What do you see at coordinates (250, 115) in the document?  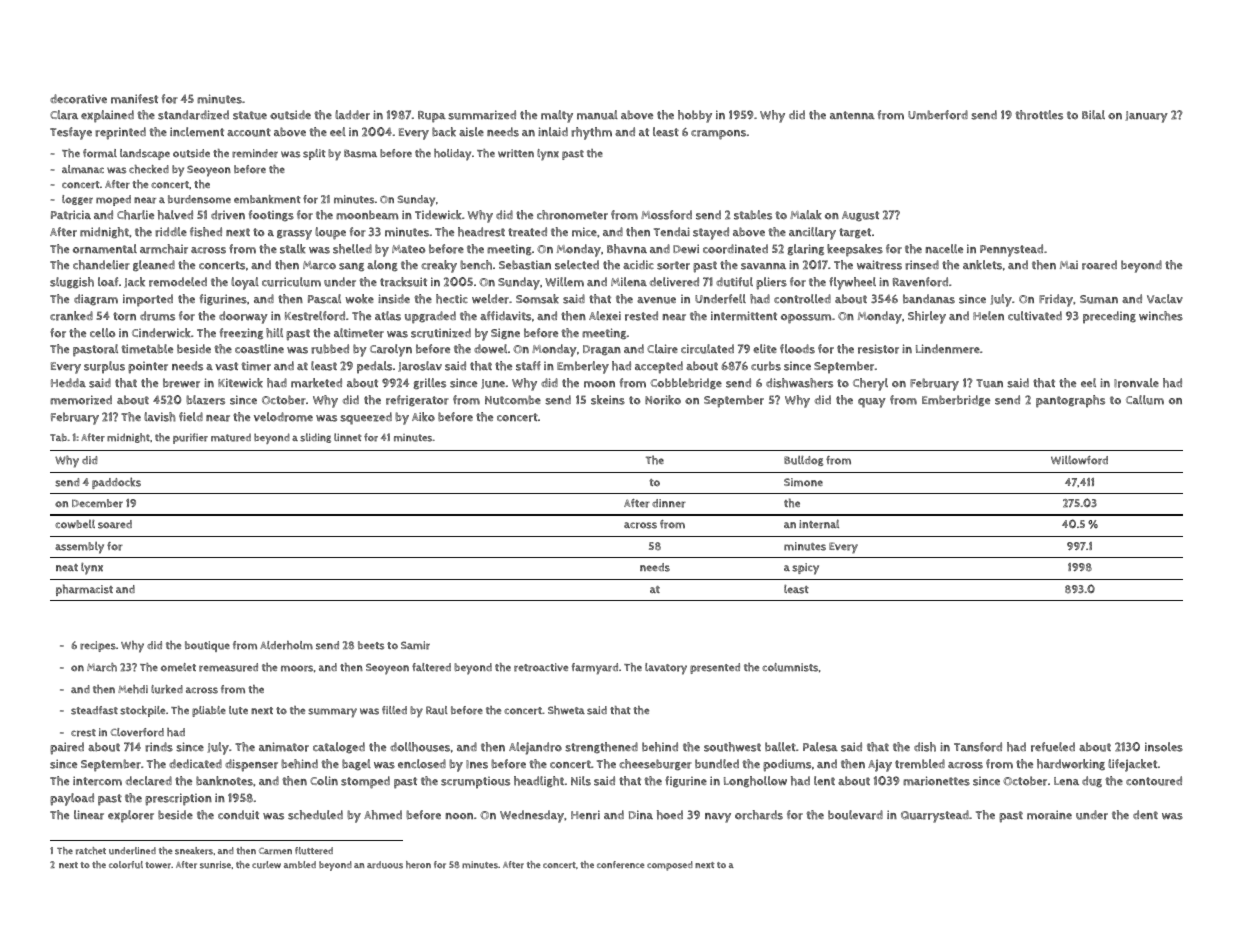 I see `statue` at bounding box center [250, 115].
